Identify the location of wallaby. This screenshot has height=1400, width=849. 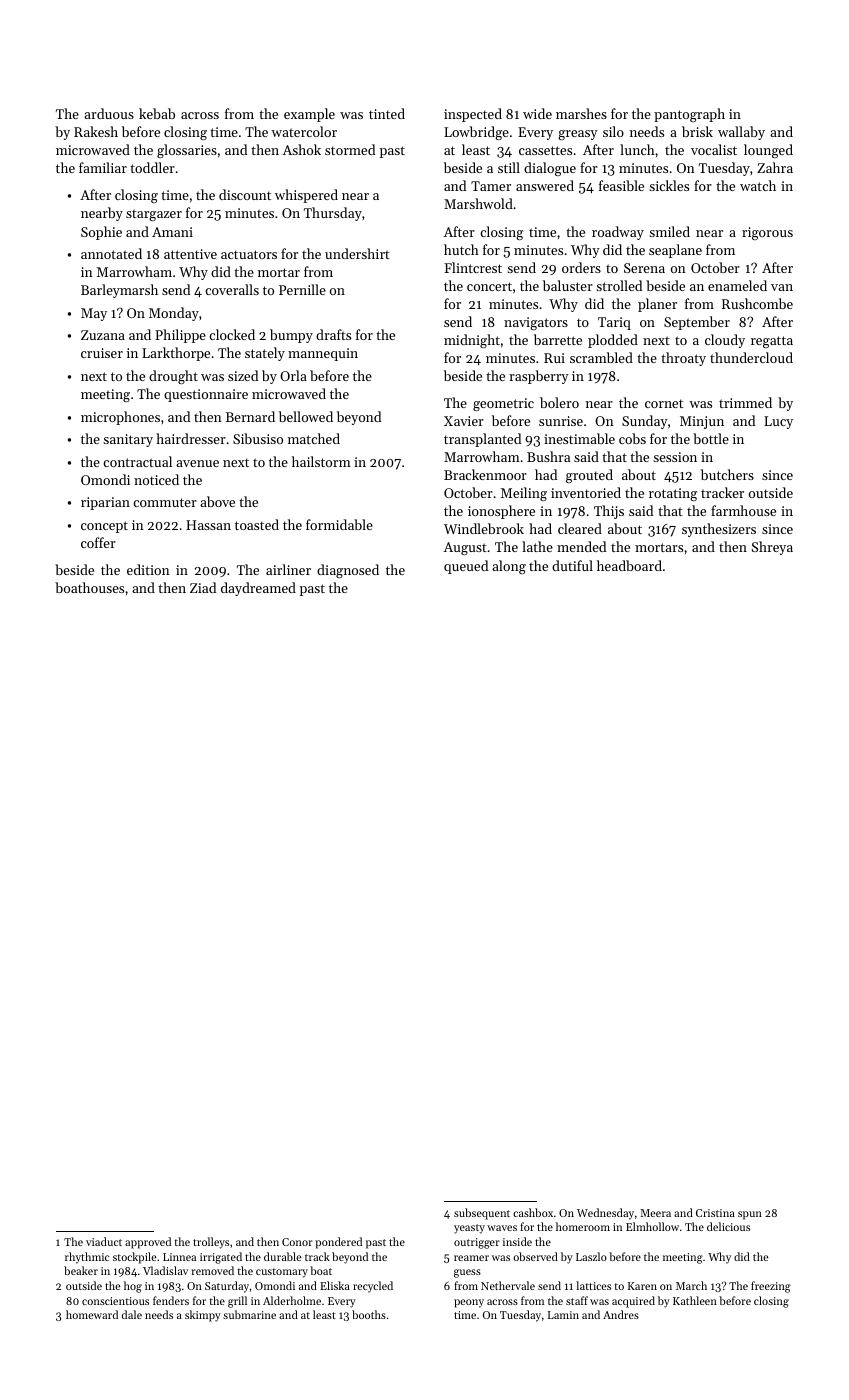
(741, 133).
